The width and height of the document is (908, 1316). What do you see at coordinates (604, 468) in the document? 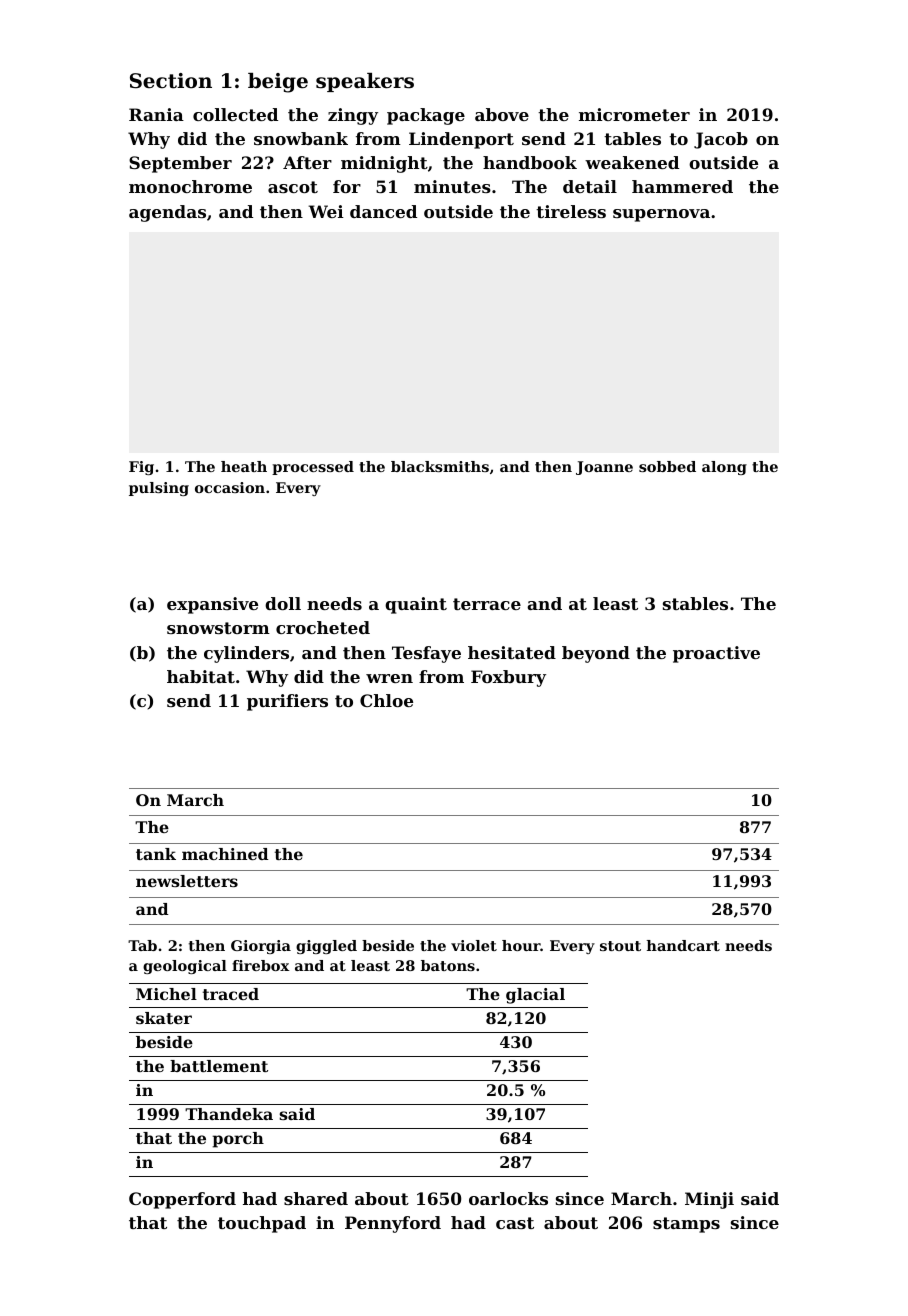
I see `Joanne` at bounding box center [604, 468].
